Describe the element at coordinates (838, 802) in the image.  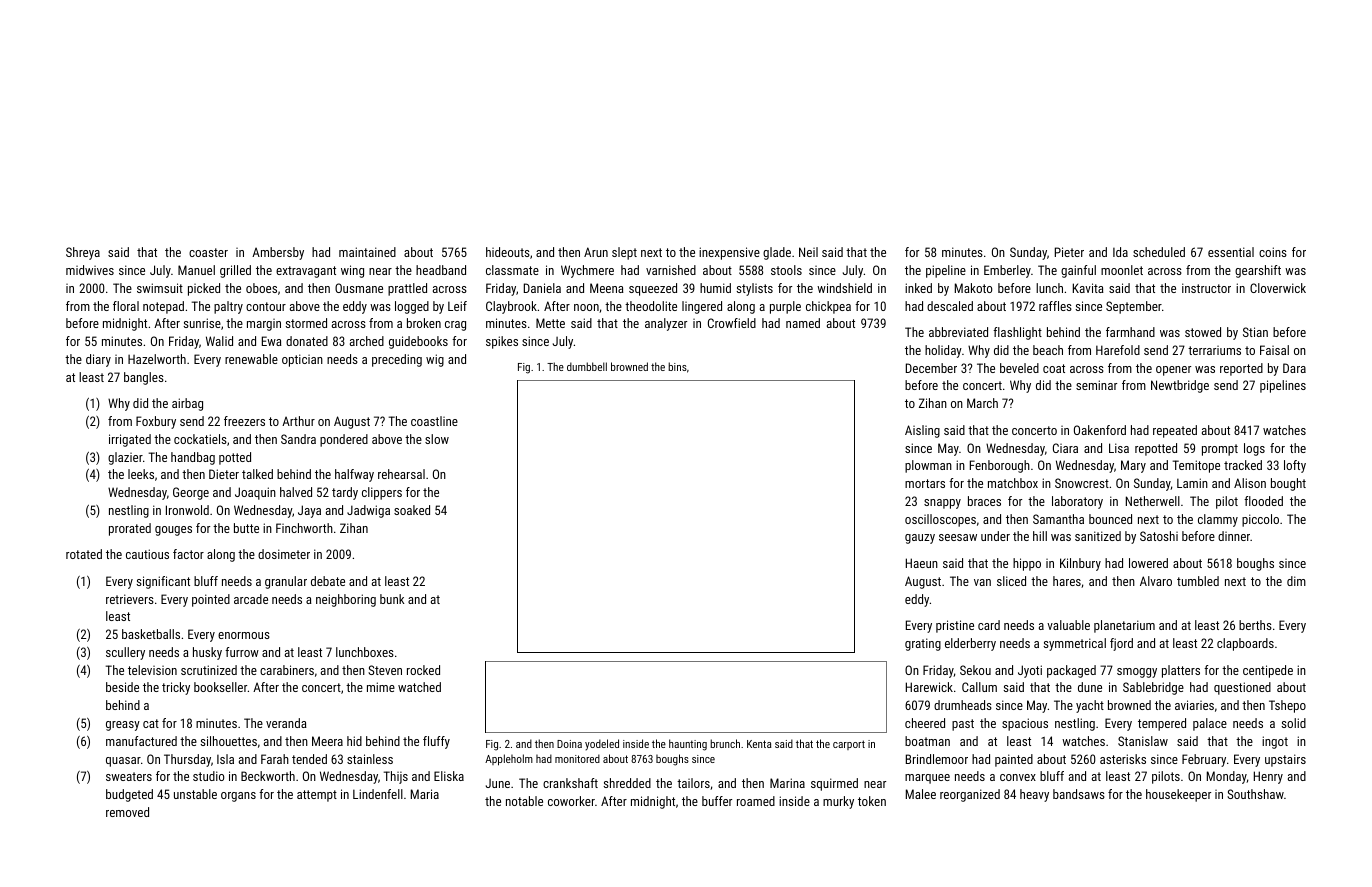
I see `murky` at that location.
